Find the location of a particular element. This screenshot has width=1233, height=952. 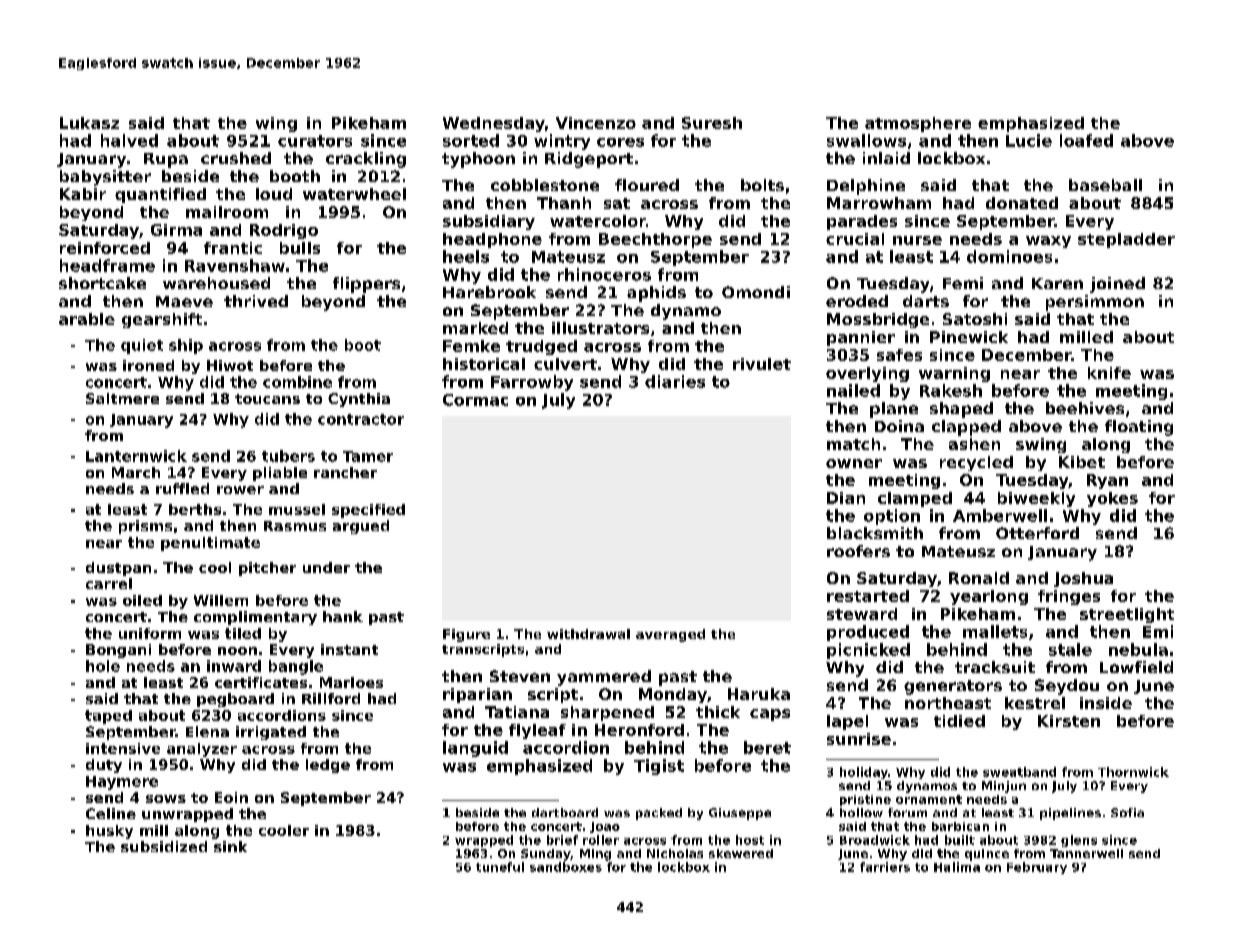

Elena is located at coordinates (207, 731).
